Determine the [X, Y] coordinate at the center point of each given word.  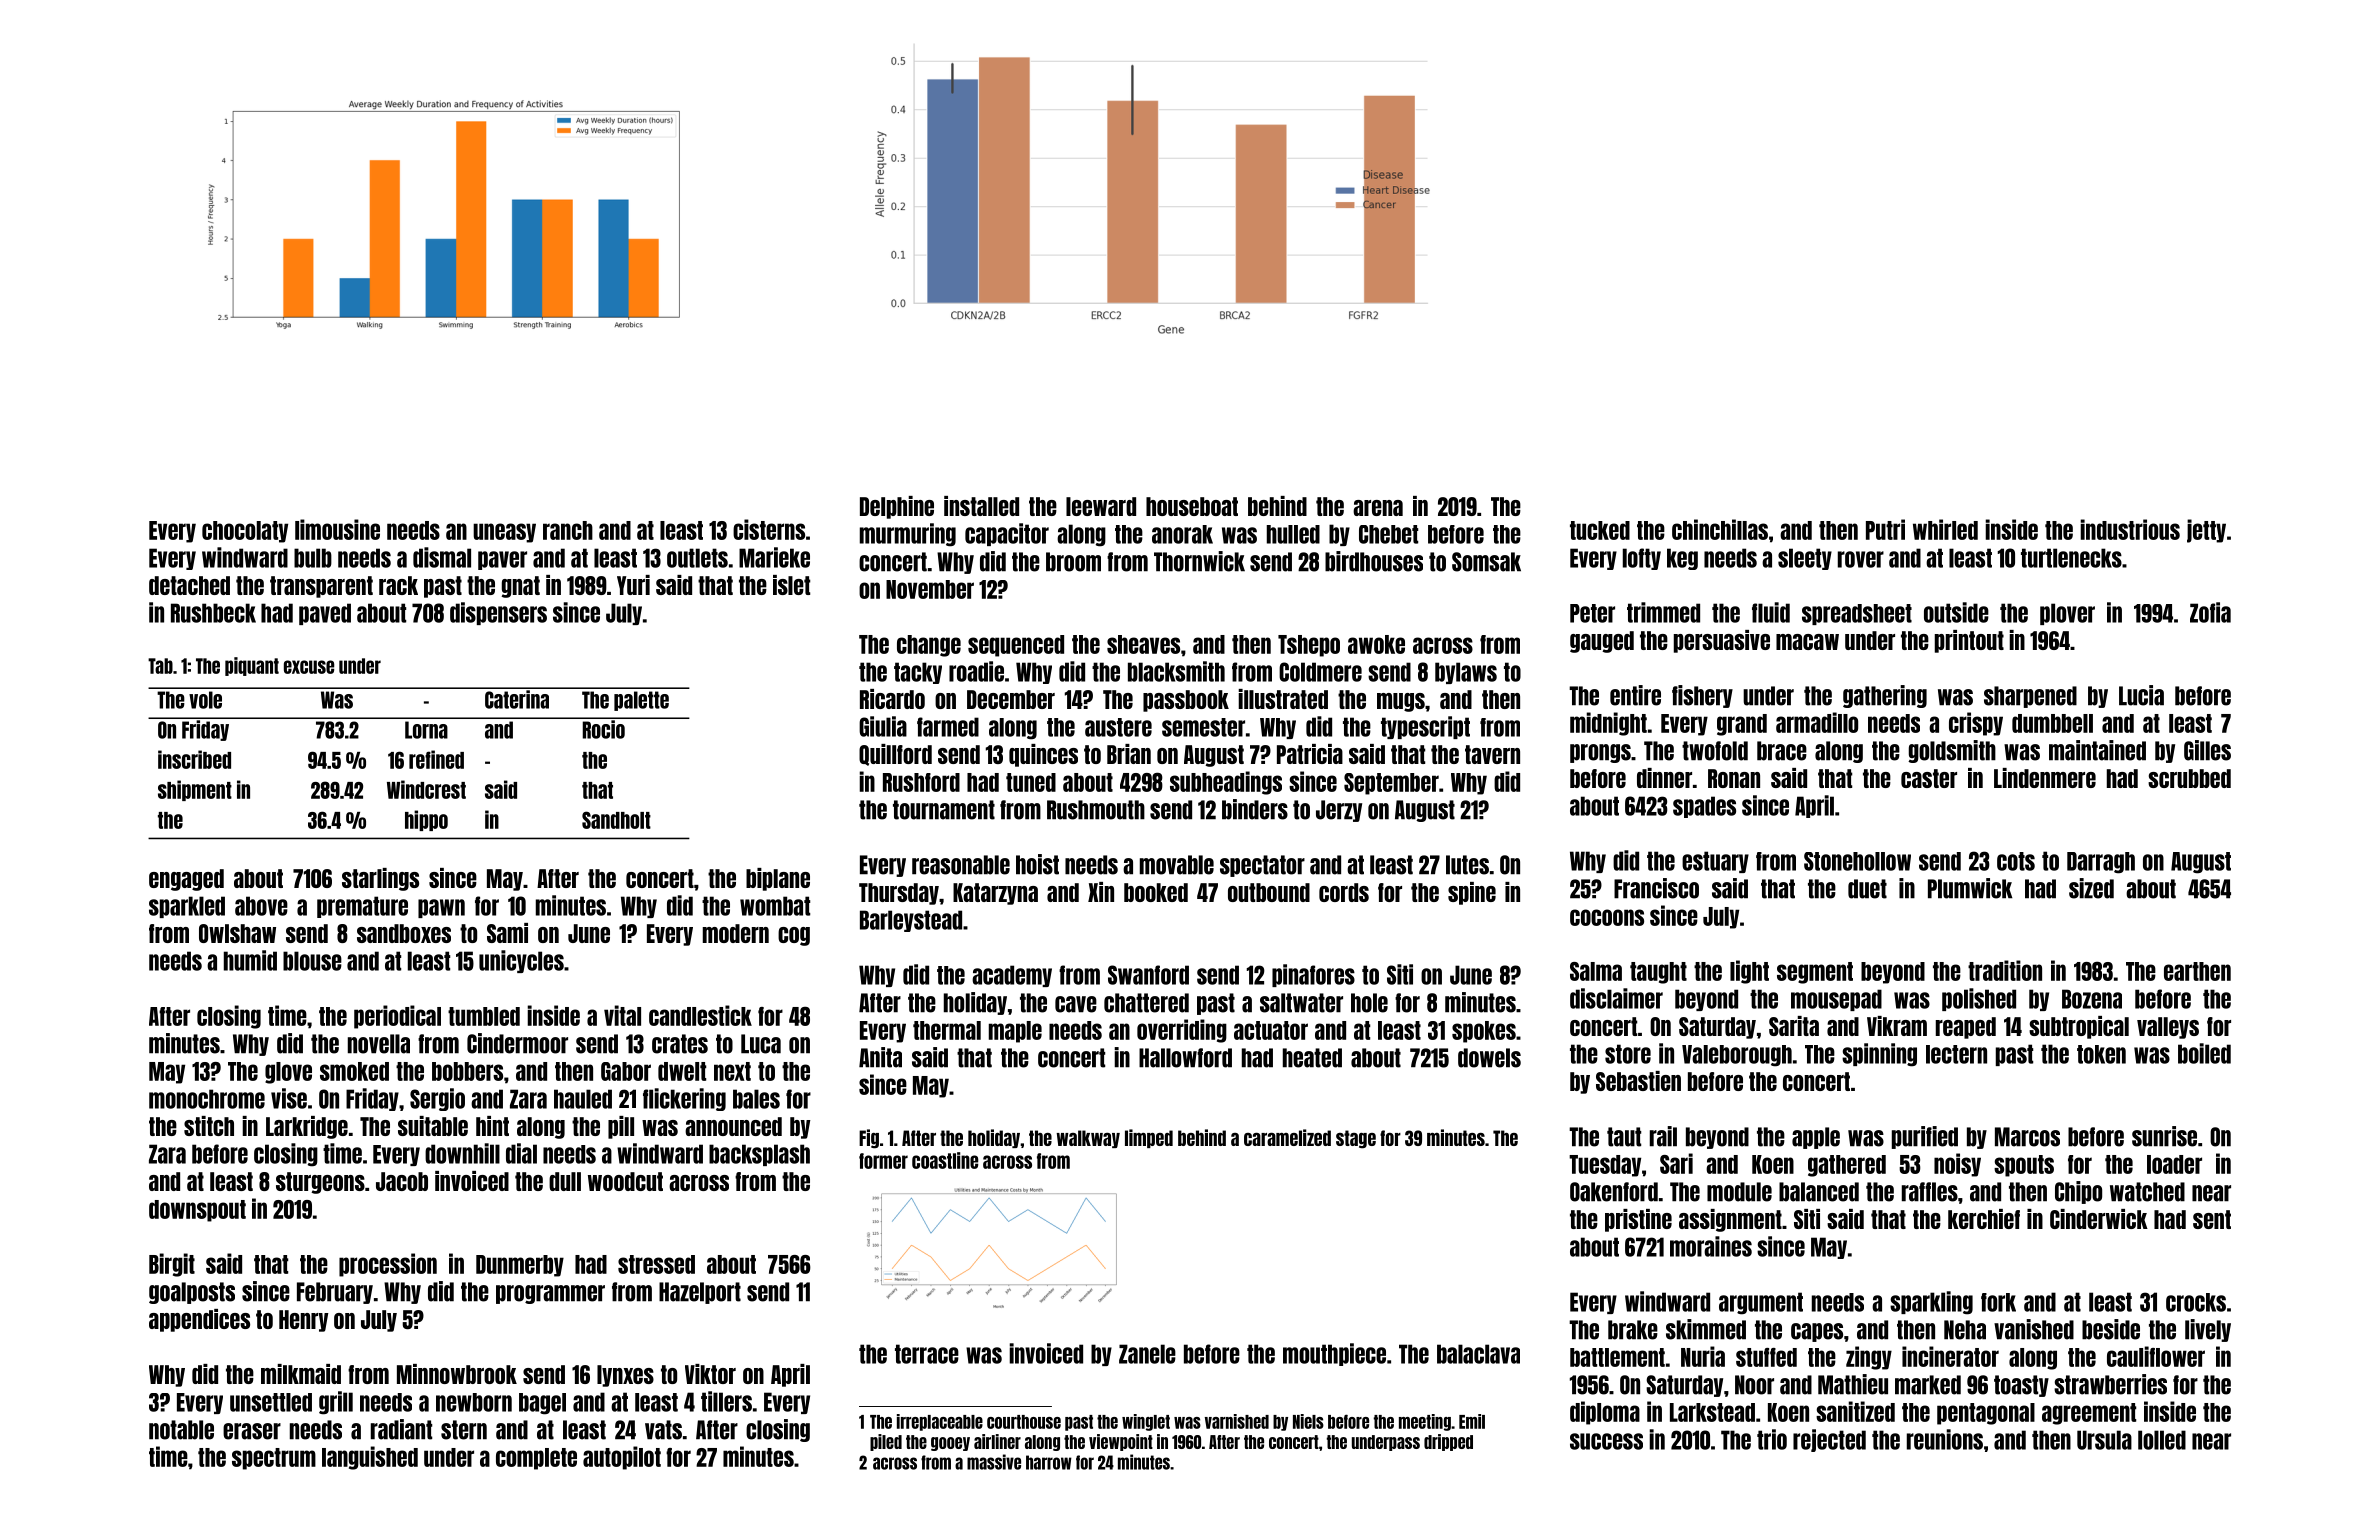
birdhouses [1374, 561]
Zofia [2210, 612]
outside [1956, 612]
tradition [2005, 970]
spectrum [274, 1459]
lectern [1956, 1054]
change [929, 646]
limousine [337, 529]
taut [1624, 1137]
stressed [656, 1264]
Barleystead [911, 921]
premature [362, 907]
